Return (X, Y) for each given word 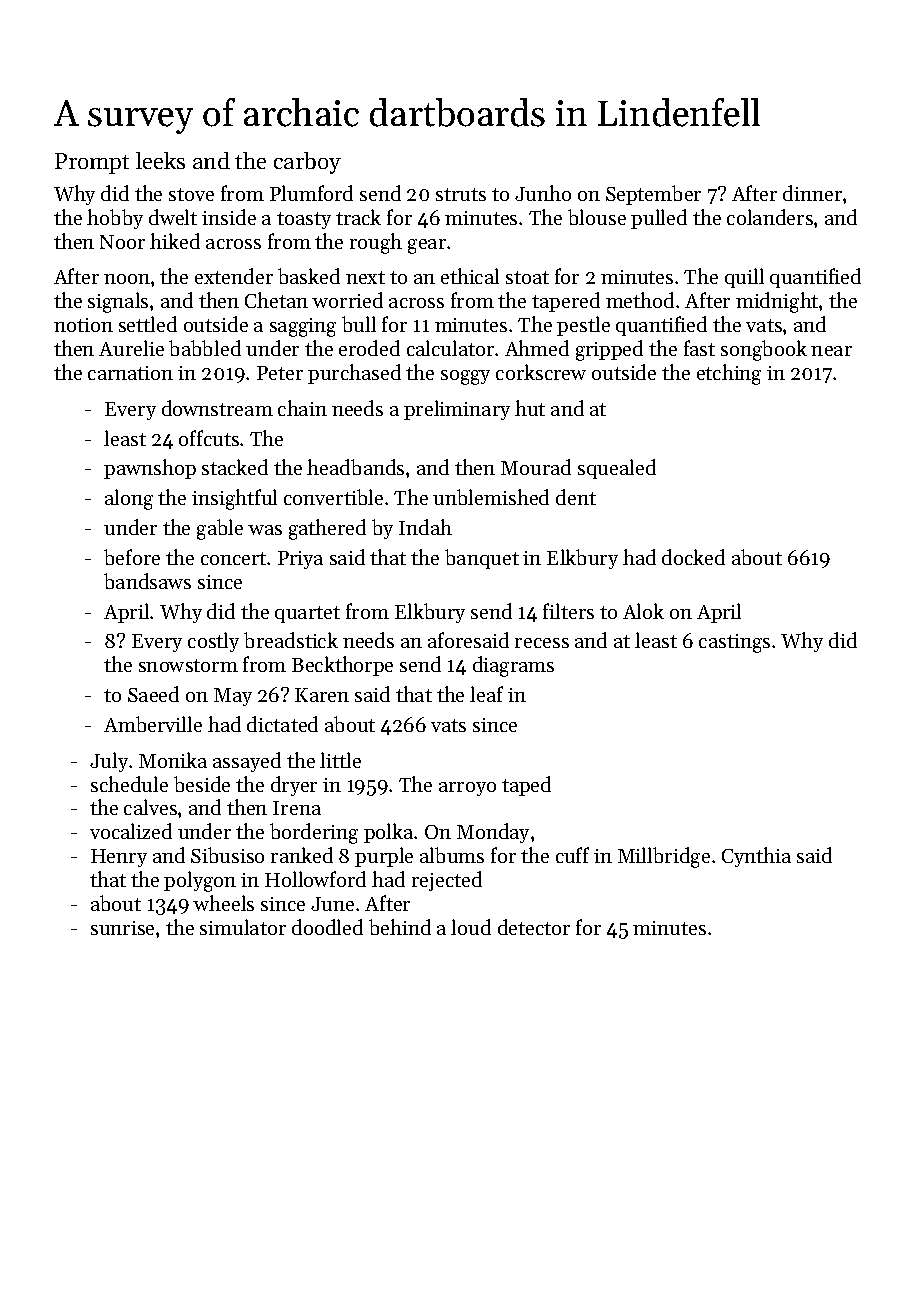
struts (461, 194)
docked (693, 557)
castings (734, 643)
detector (534, 927)
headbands (355, 467)
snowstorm (188, 665)
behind (400, 927)
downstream (217, 408)
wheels (223, 903)
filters (568, 611)
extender (234, 276)
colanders (770, 217)
